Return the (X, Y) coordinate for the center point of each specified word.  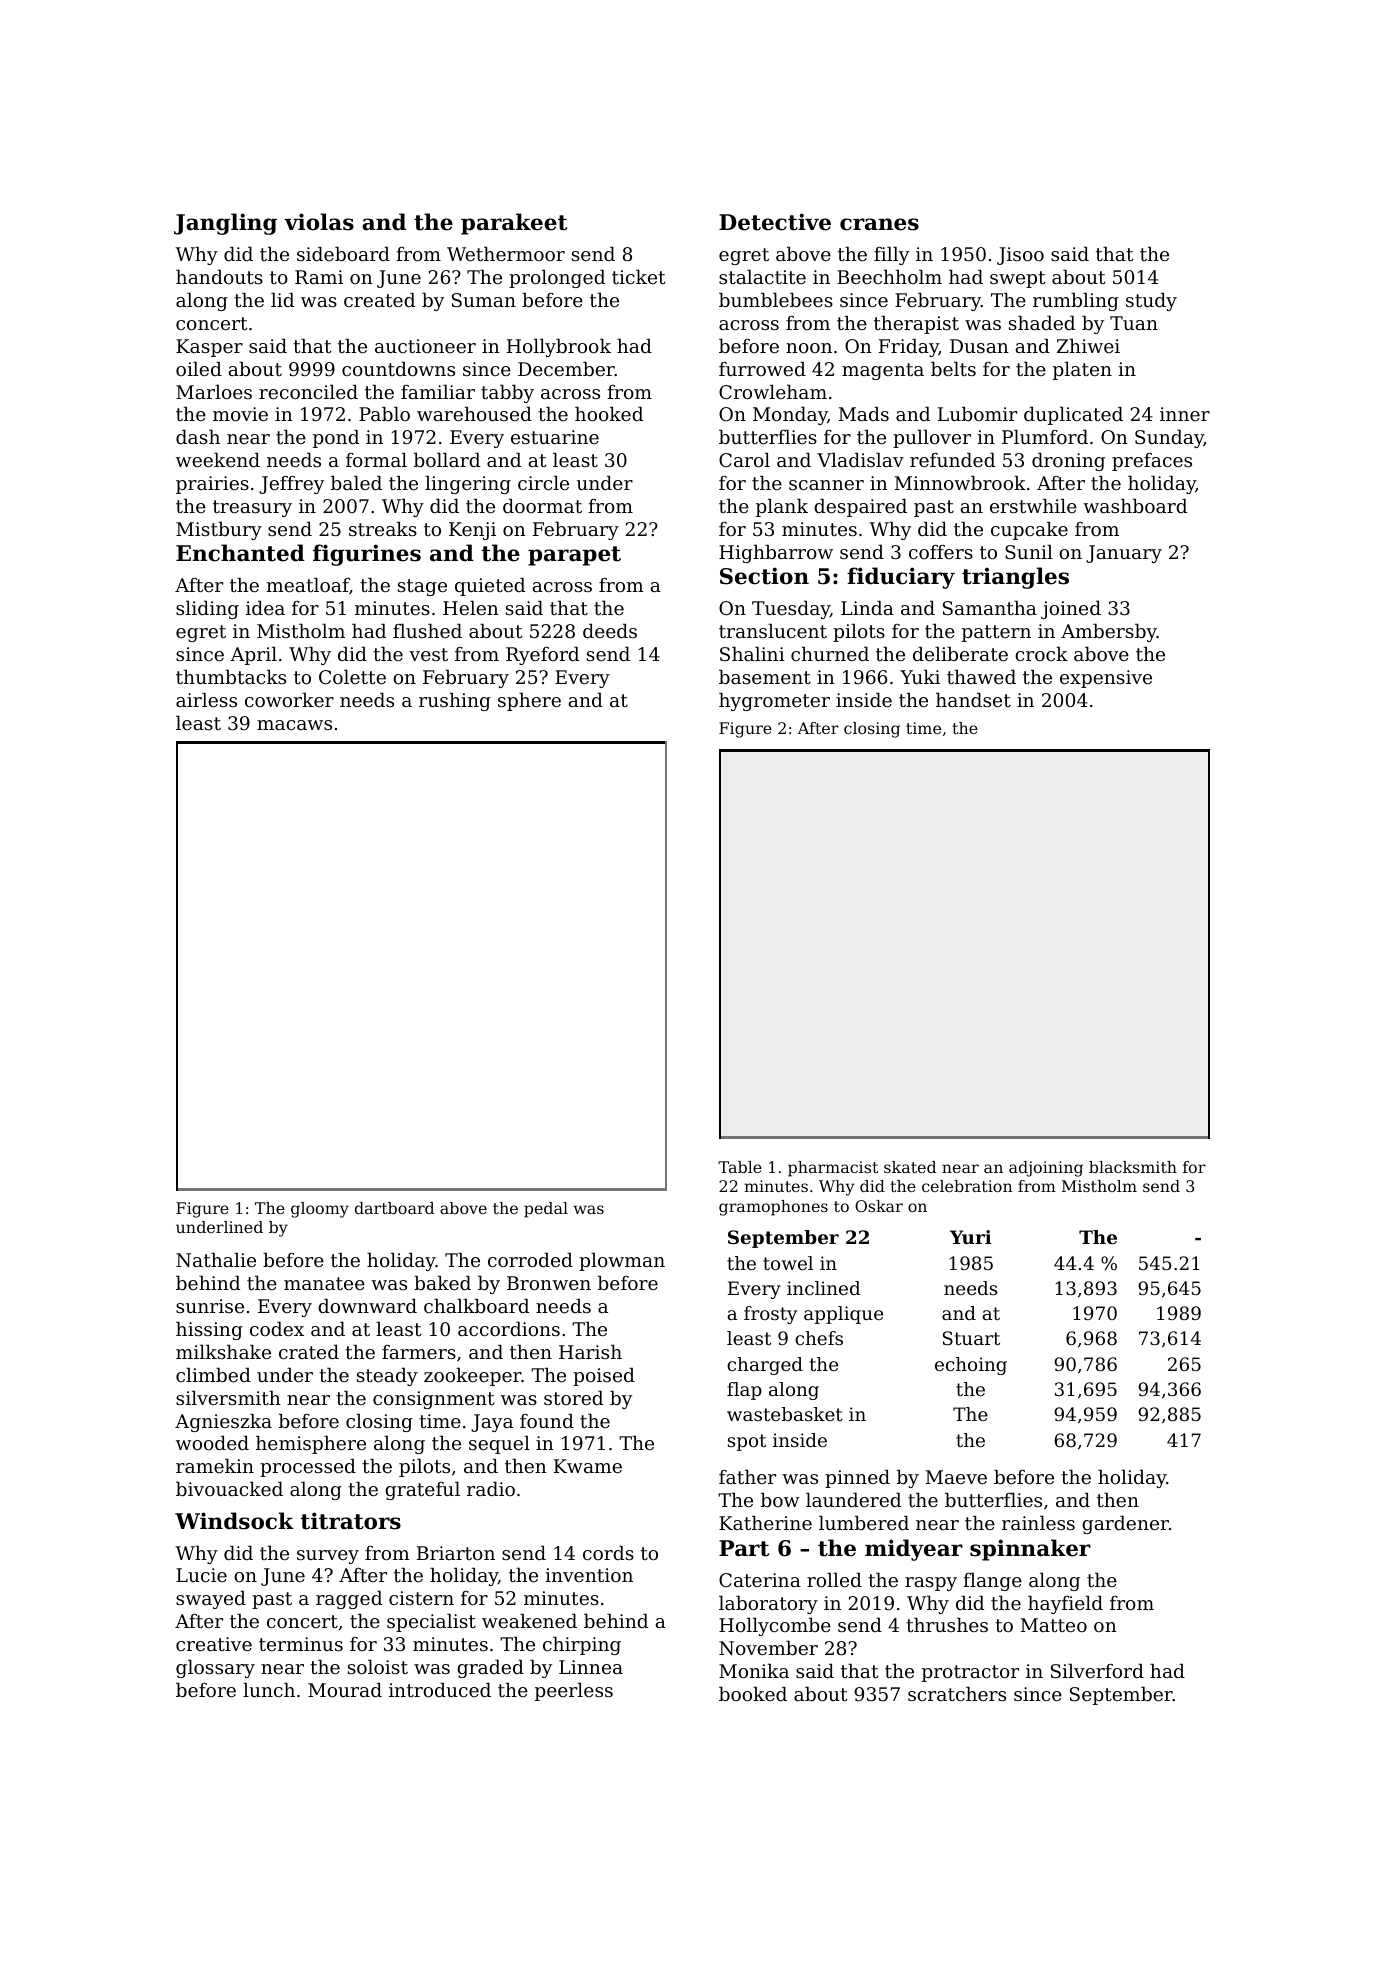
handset (973, 699)
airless (206, 699)
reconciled (308, 391)
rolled (834, 1579)
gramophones (773, 1208)
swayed (211, 1599)
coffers (941, 552)
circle (543, 482)
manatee (324, 1283)
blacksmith (1133, 1167)
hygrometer (774, 701)
